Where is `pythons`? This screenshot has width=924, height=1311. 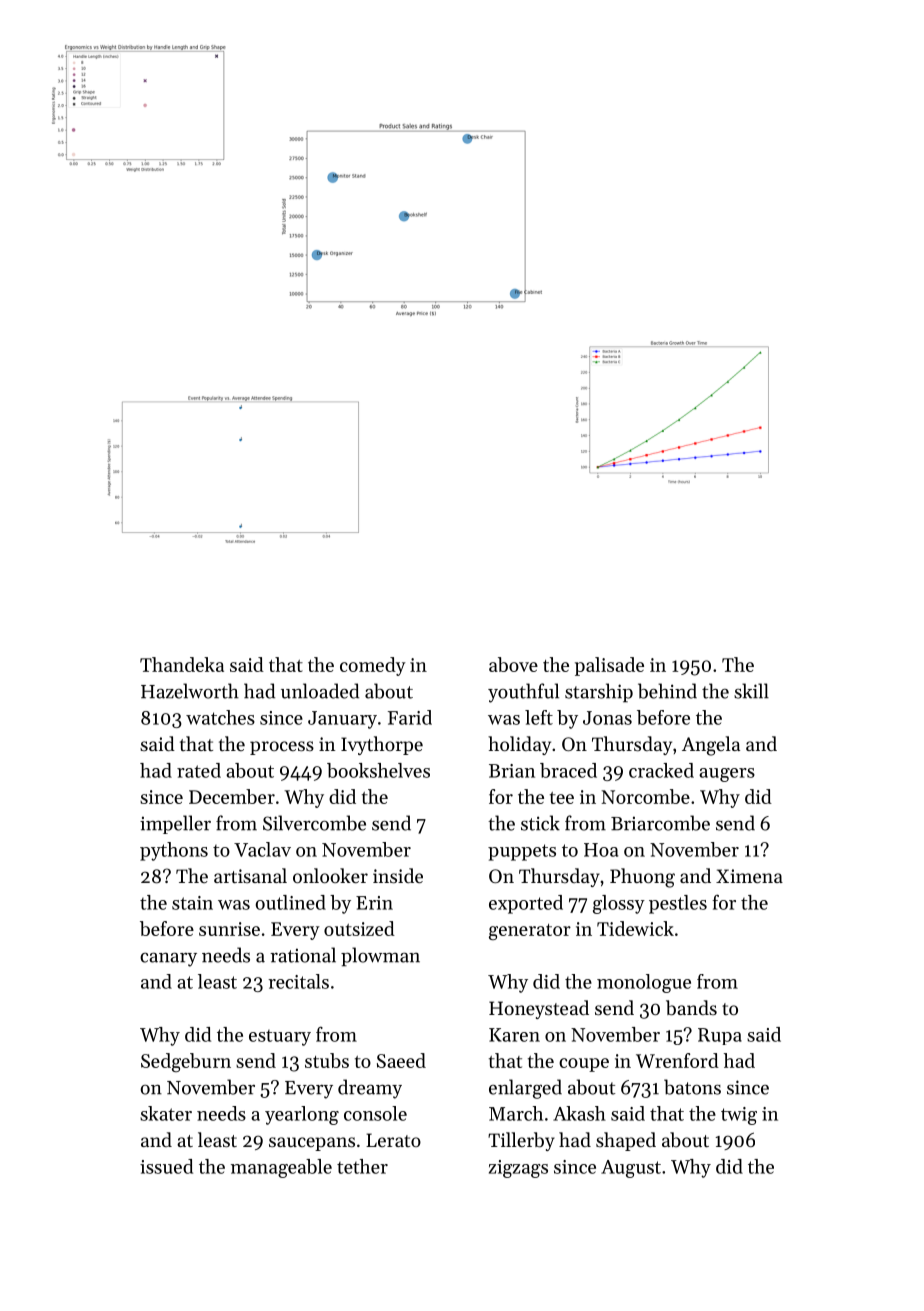 pythons is located at coordinates (174, 851).
